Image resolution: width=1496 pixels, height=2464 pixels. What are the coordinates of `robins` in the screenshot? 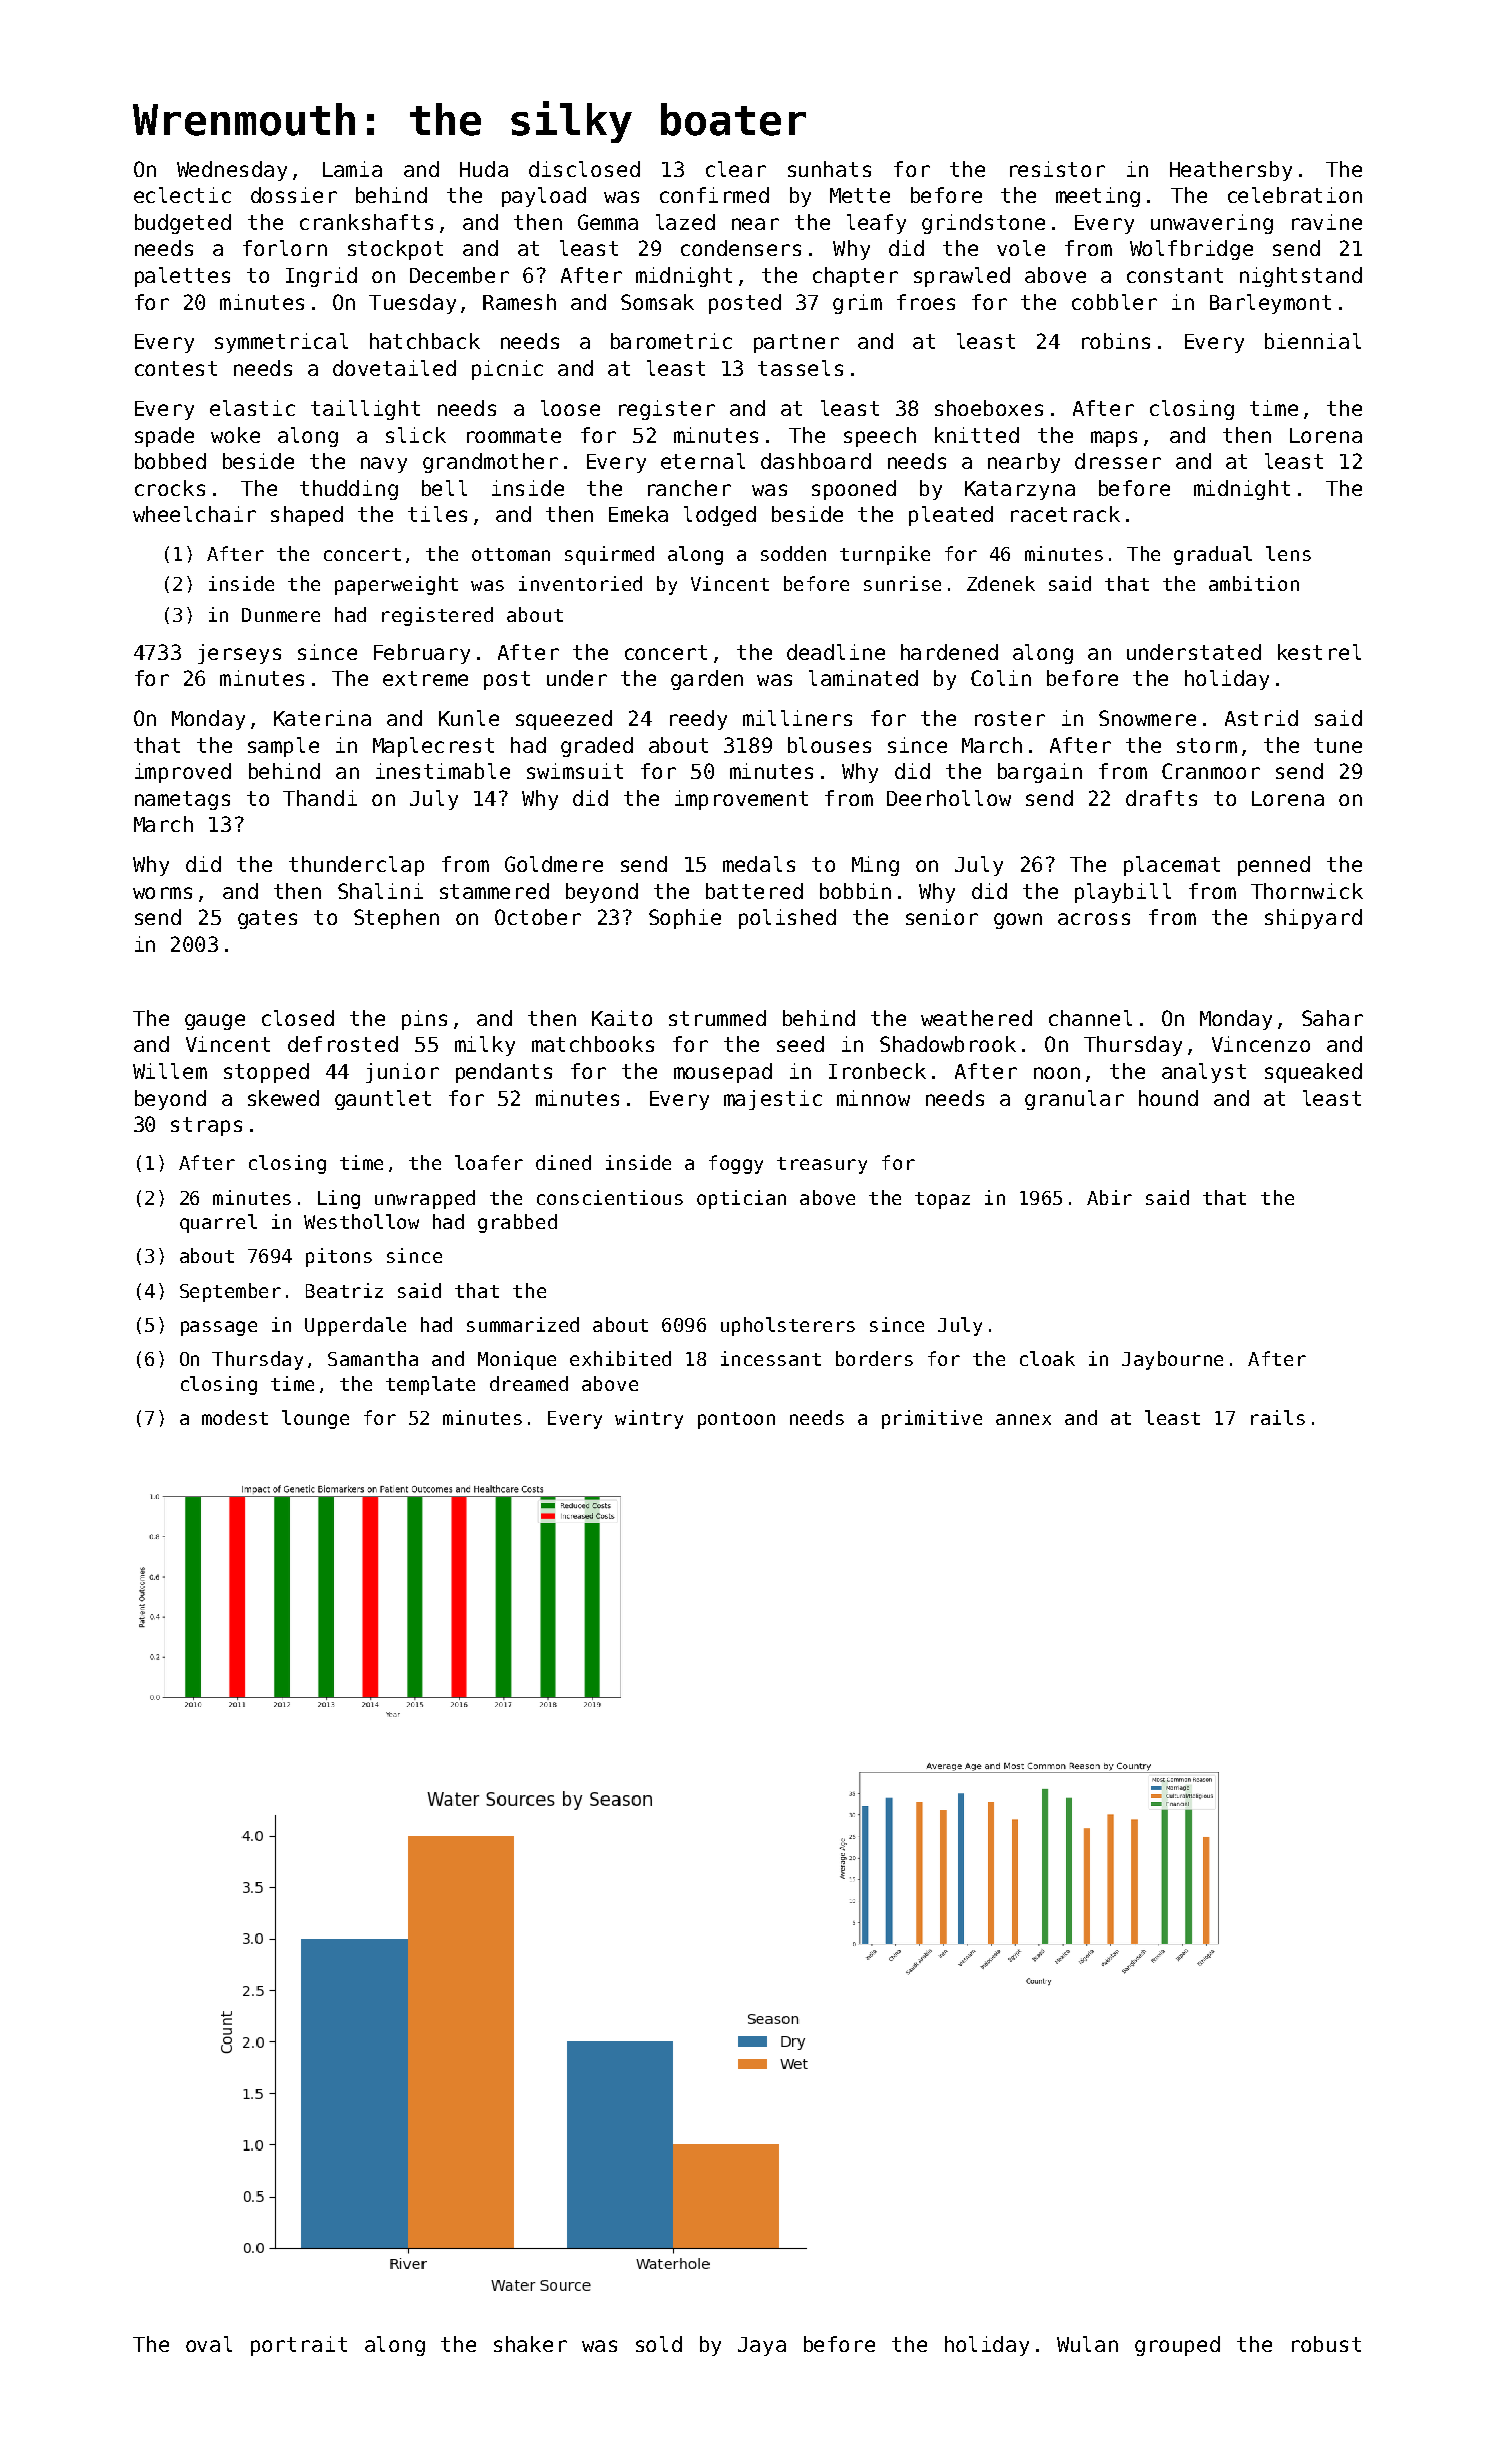 It's located at (1116, 341).
